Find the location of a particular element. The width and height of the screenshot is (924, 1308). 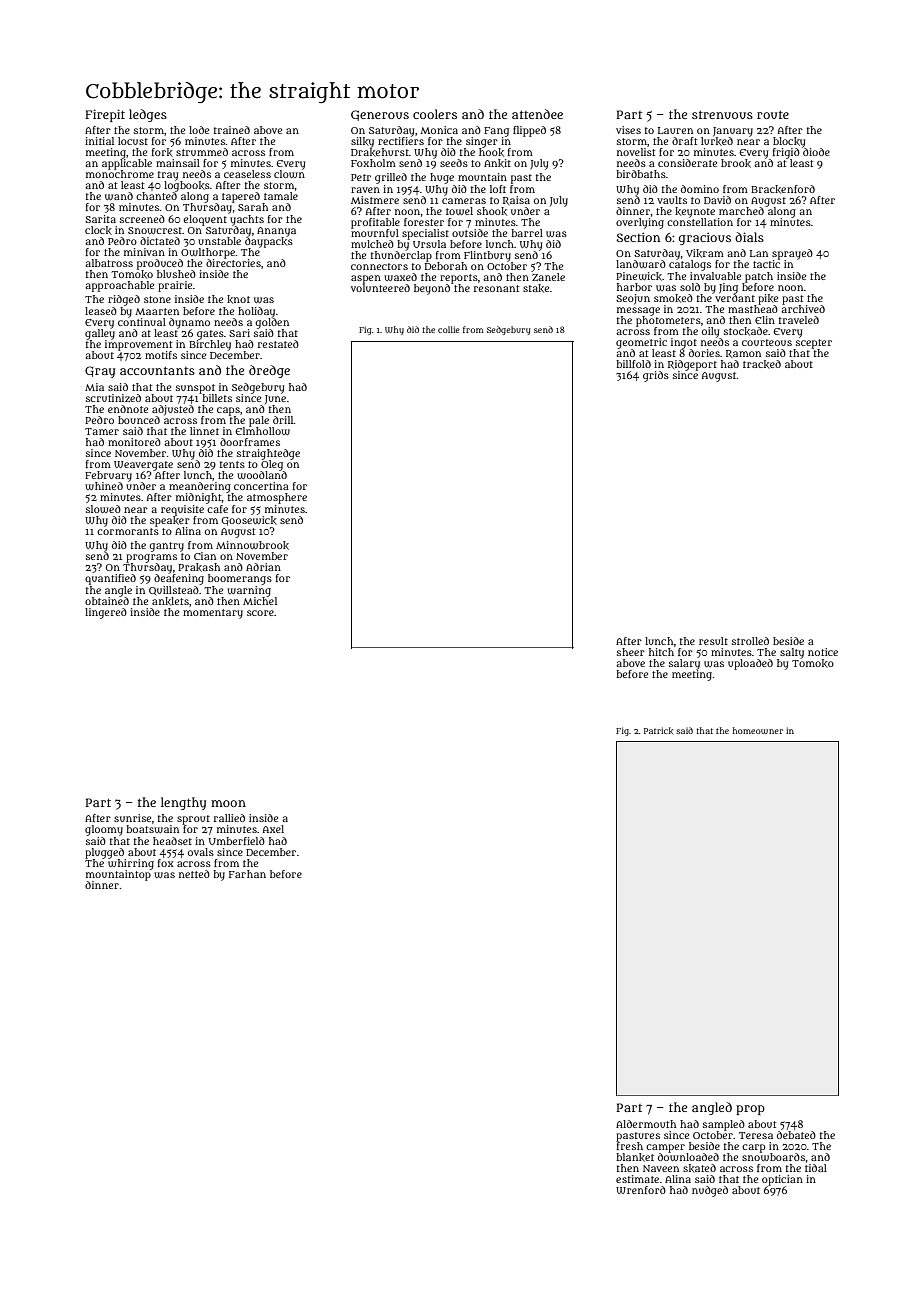

nudged is located at coordinates (710, 1191).
